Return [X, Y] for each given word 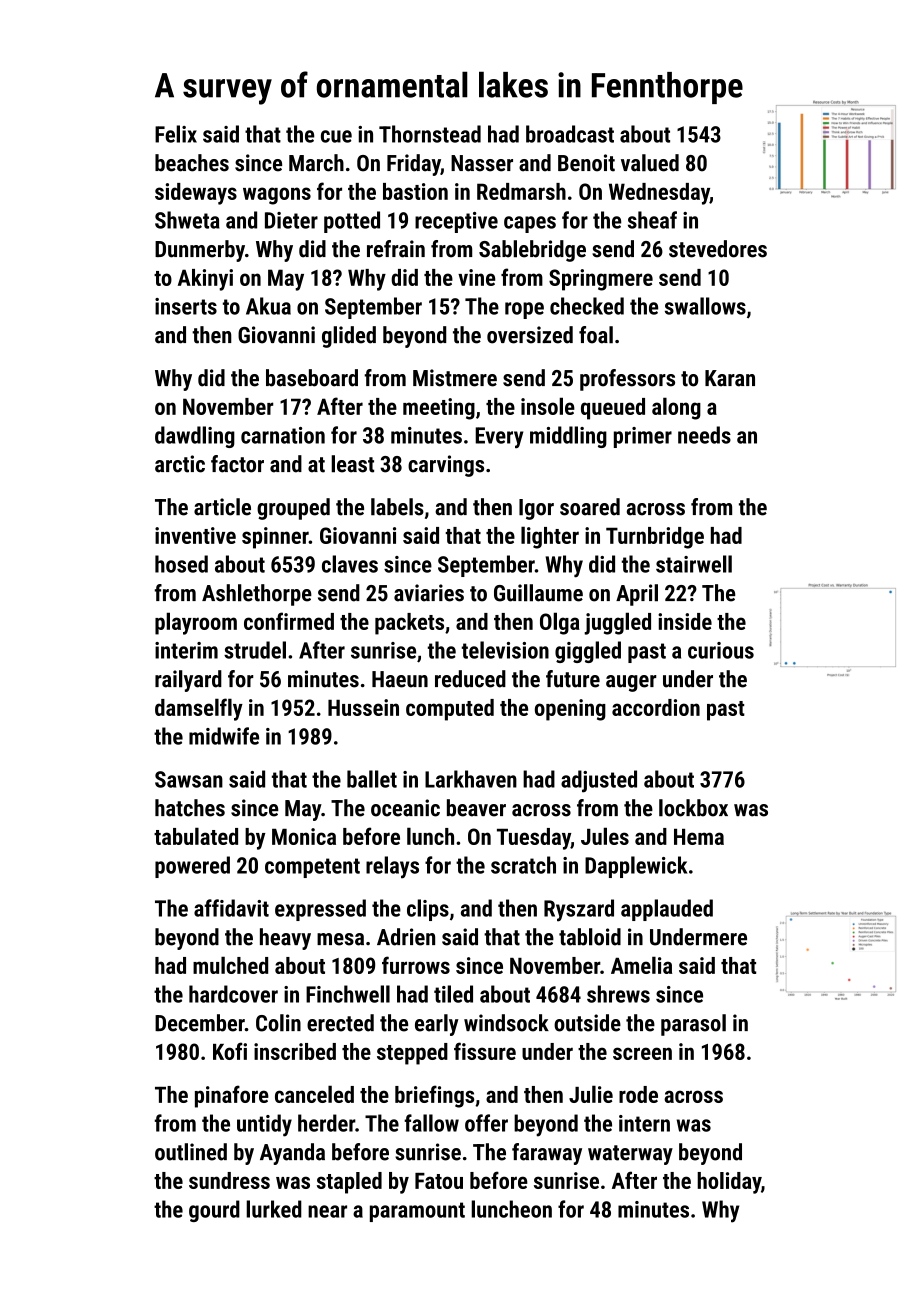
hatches [190, 808]
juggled [617, 623]
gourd [214, 1211]
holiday [729, 1183]
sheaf [652, 220]
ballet [372, 779]
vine [476, 277]
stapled [349, 1183]
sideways [196, 194]
